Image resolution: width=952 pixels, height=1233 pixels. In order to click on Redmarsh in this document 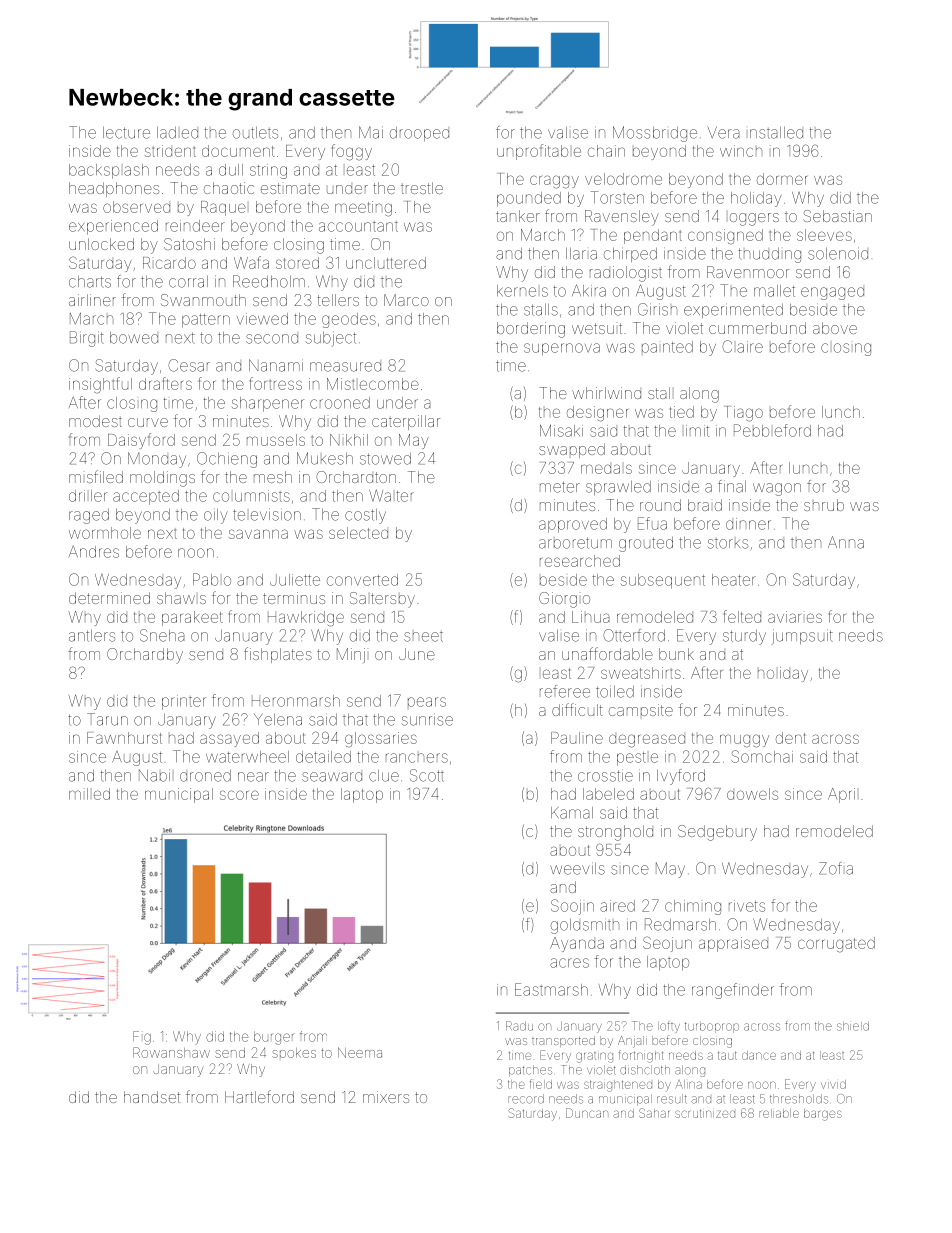, I will do `click(680, 924)`.
